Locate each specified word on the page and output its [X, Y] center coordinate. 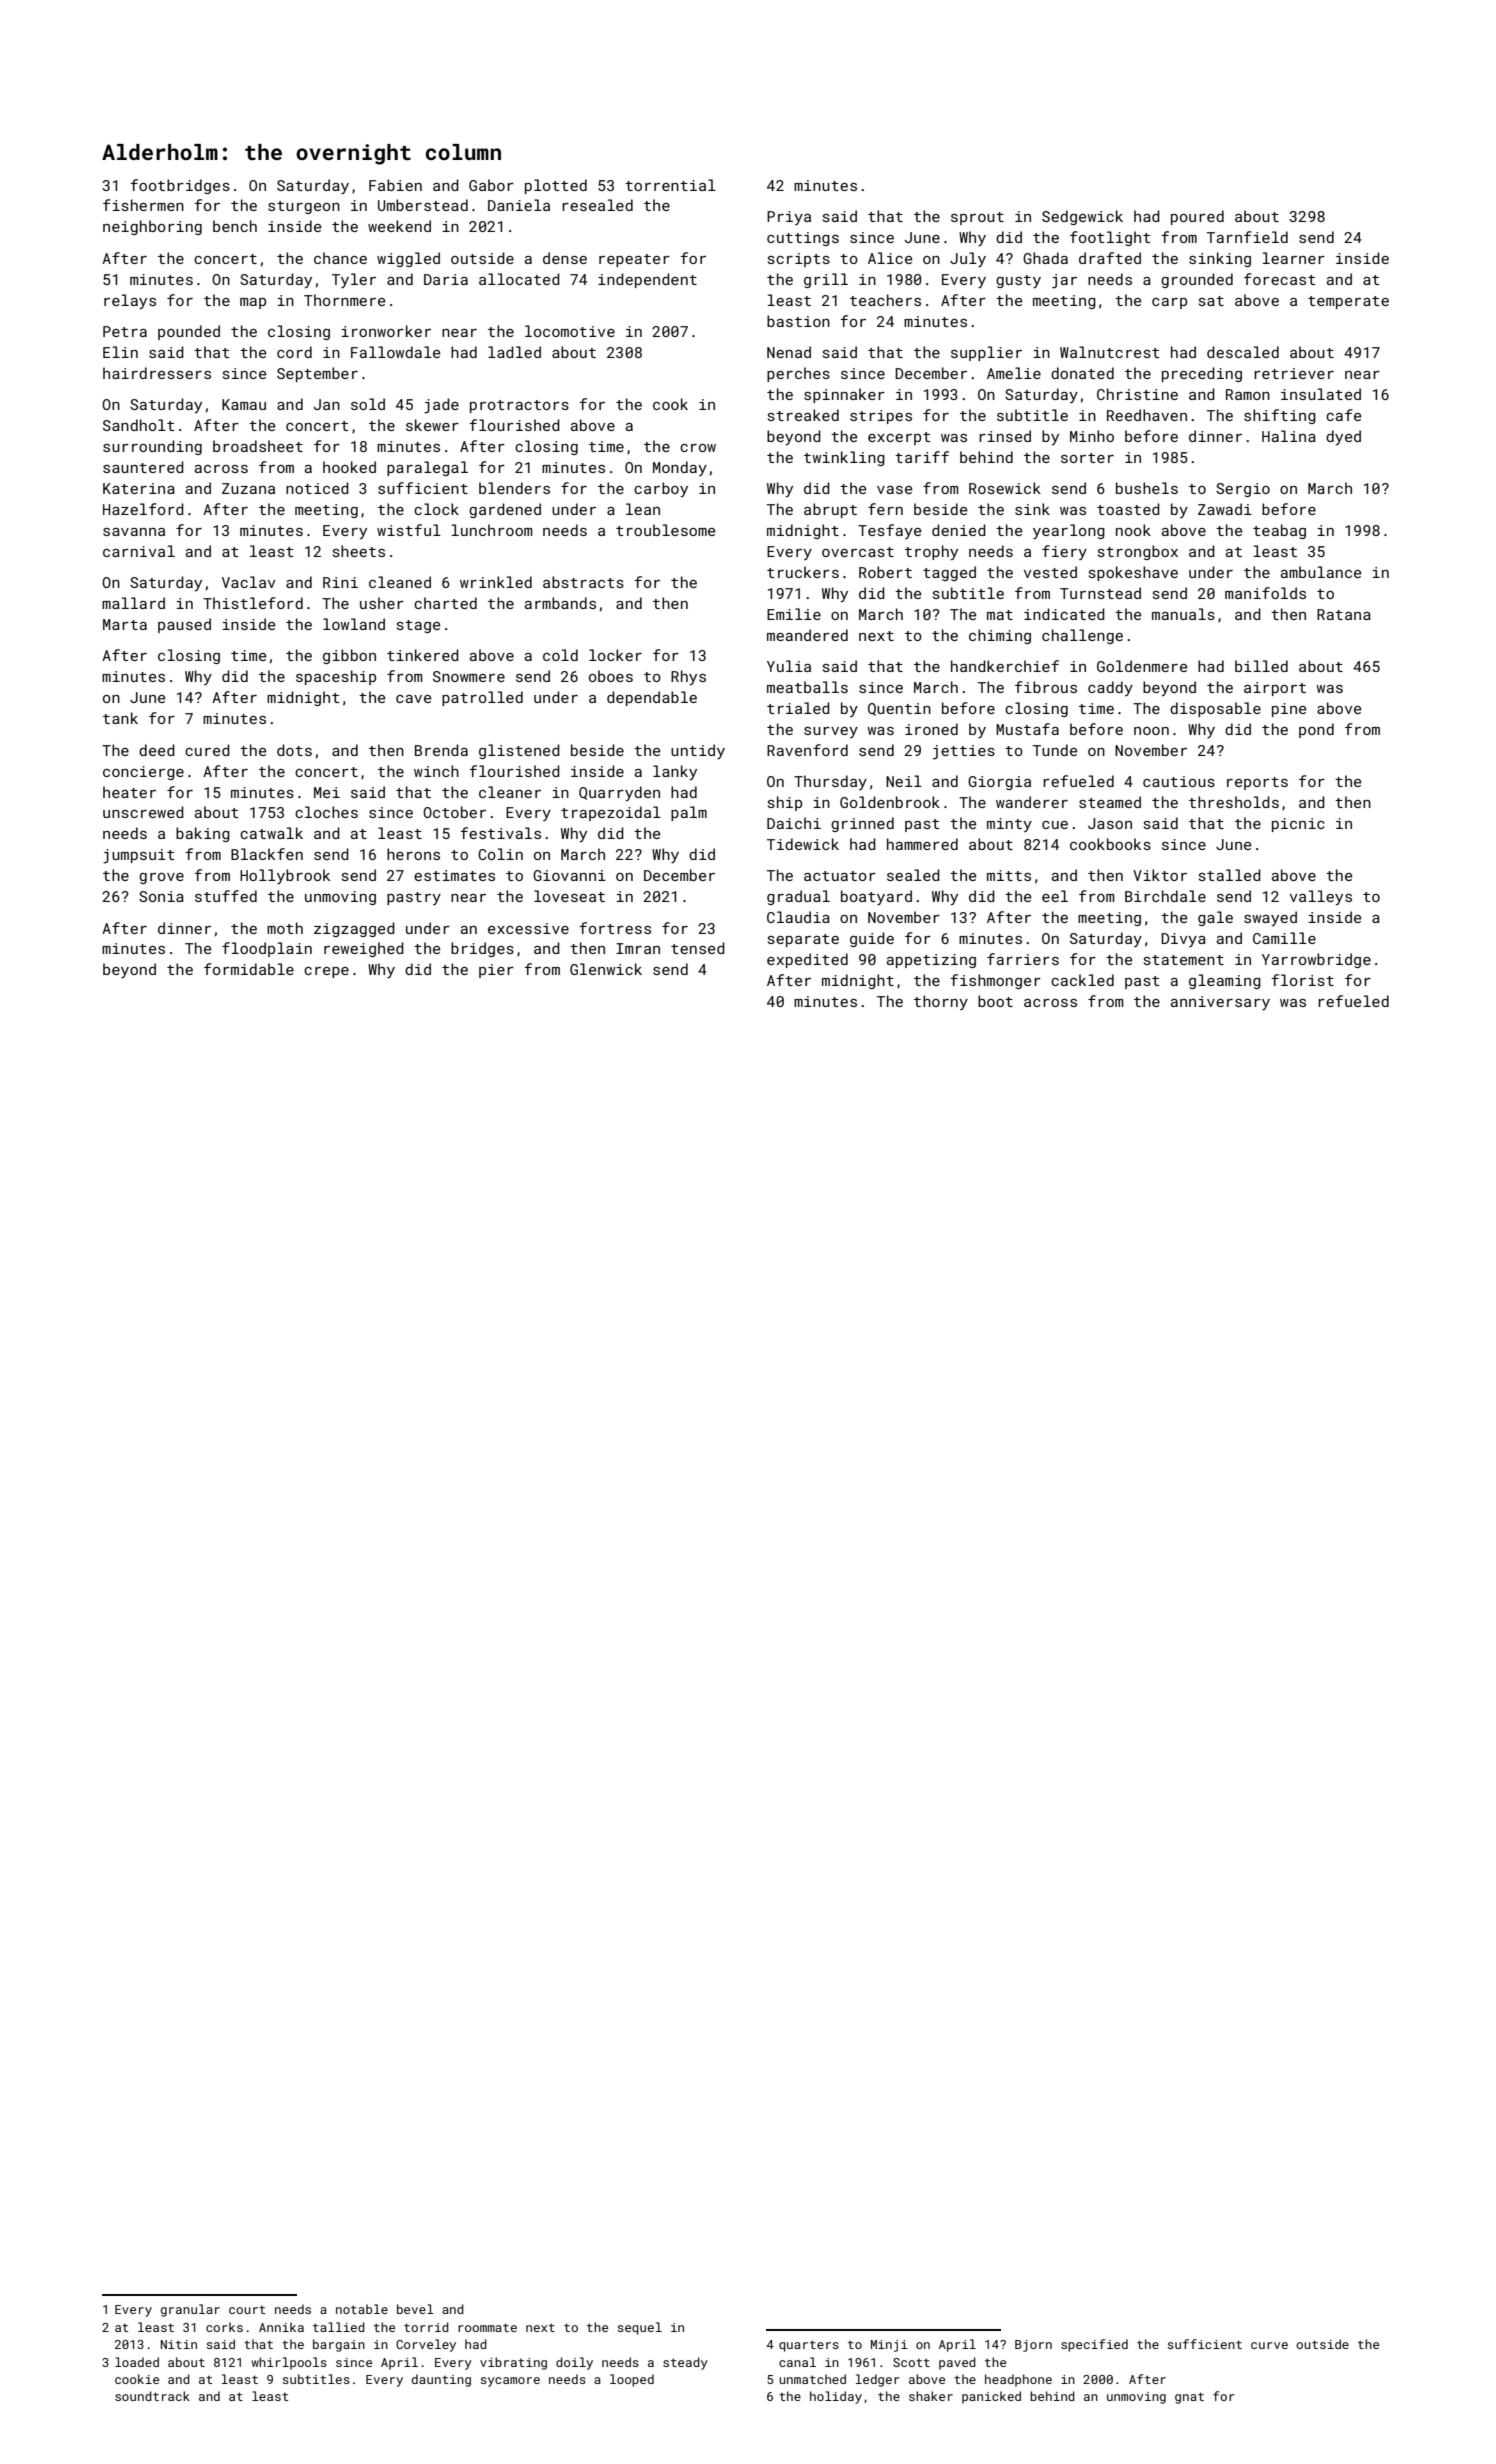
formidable [249, 969]
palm [689, 813]
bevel [415, 2309]
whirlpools [289, 2363]
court [247, 2310]
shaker [931, 2396]
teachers [885, 300]
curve [1269, 2345]
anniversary [1220, 1003]
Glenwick [606, 969]
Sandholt [138, 425]
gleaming [1225, 981]
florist [1302, 980]
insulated [1321, 394]
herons [413, 854]
